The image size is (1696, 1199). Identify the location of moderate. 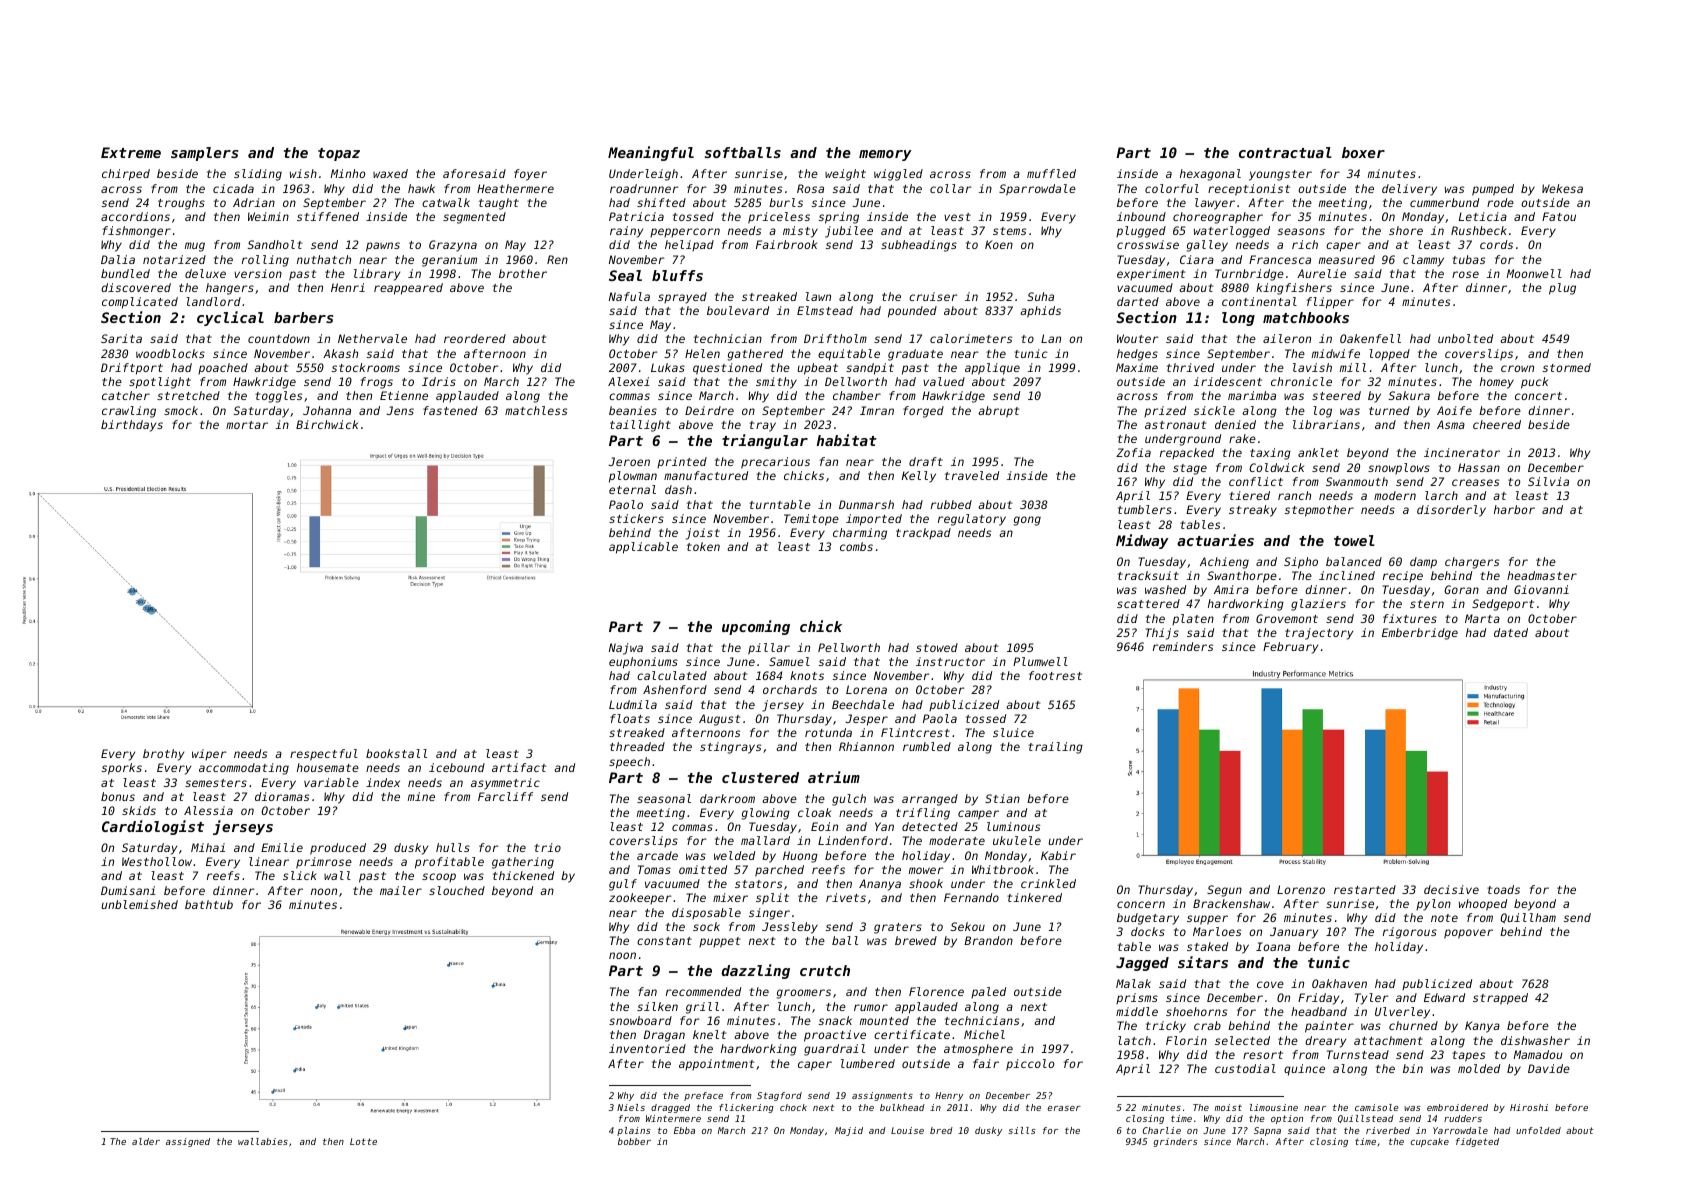
(957, 840).
